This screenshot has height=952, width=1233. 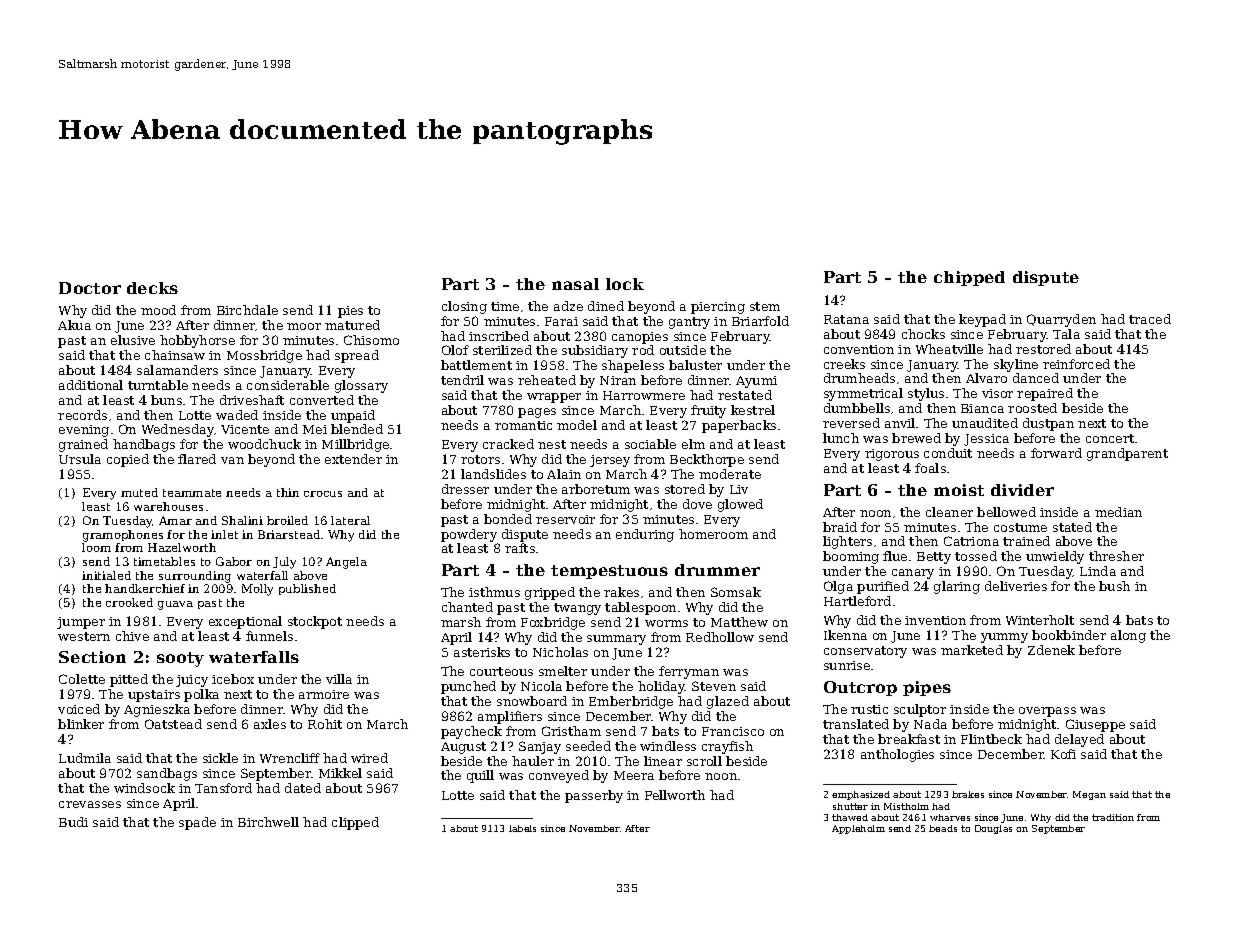 I want to click on cleaner, so click(x=949, y=512).
